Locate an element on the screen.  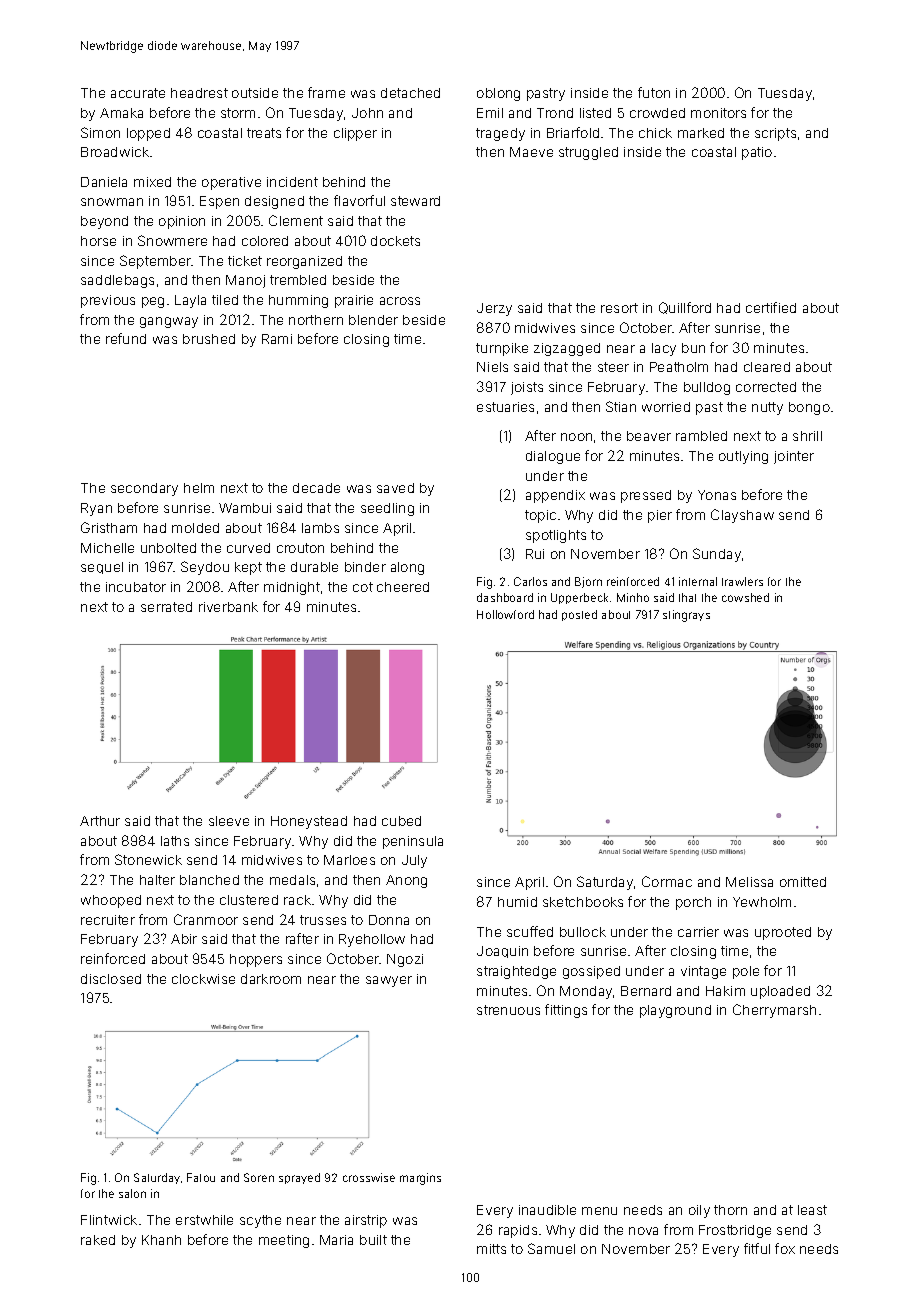
secondary is located at coordinates (144, 489).
